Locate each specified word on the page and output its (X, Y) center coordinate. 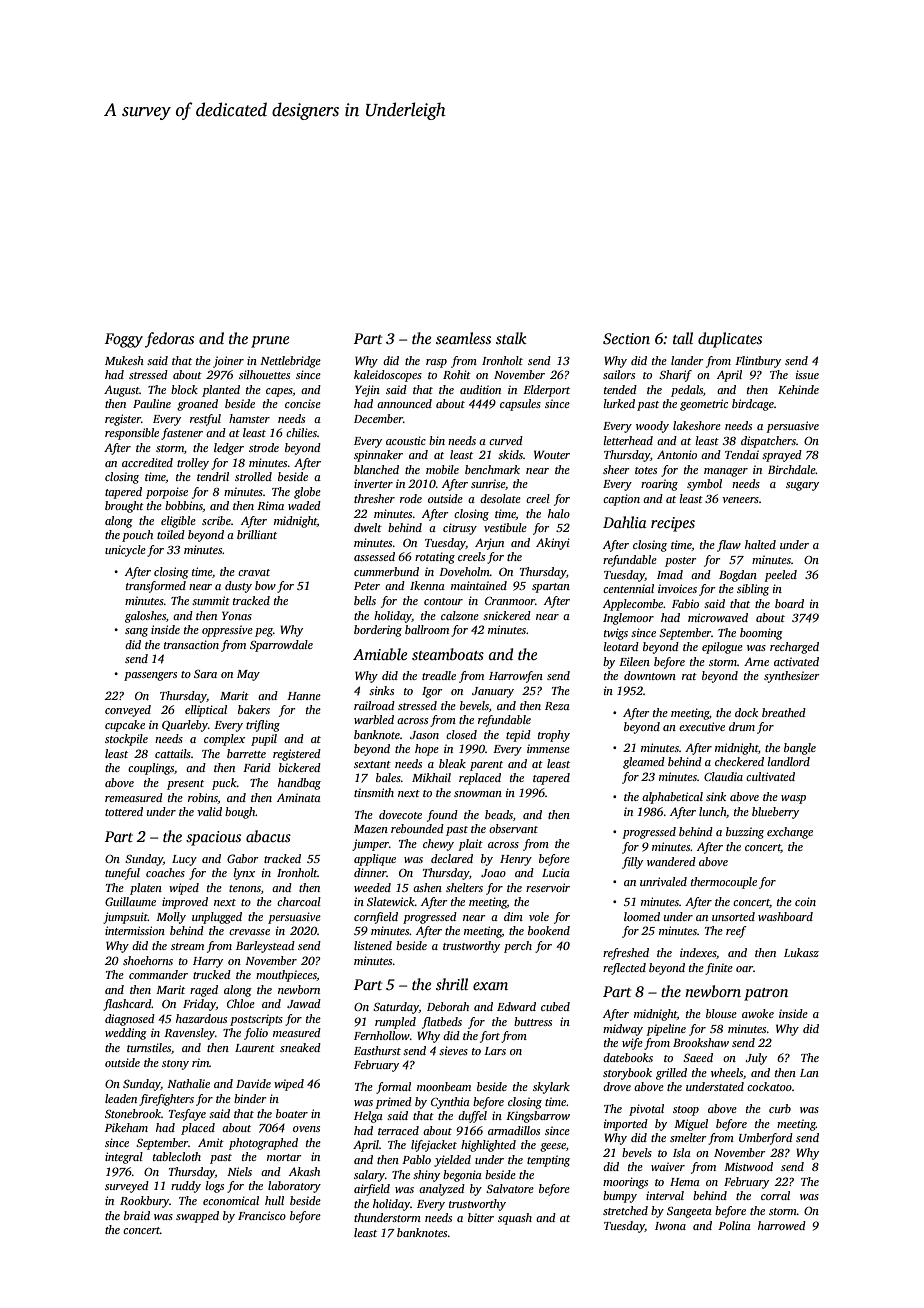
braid (137, 1215)
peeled (780, 576)
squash (515, 1219)
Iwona (670, 1226)
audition (480, 389)
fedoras (169, 340)
